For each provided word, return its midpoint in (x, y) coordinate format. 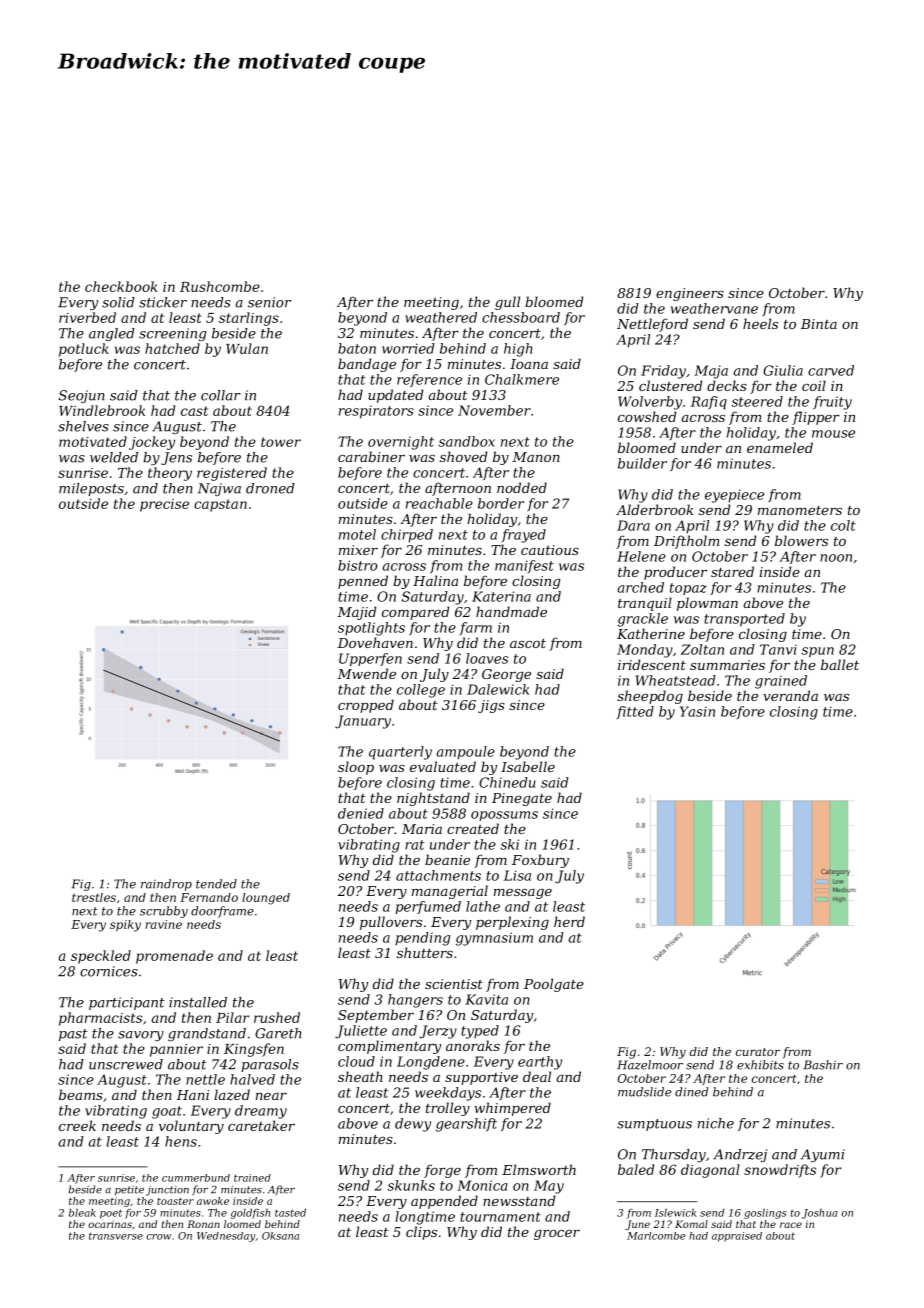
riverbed (87, 317)
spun (818, 652)
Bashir (823, 1065)
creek (77, 1125)
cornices (109, 971)
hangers (415, 1001)
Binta (819, 324)
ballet (840, 664)
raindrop (166, 885)
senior (269, 302)
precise (164, 505)
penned (363, 582)
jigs (491, 706)
